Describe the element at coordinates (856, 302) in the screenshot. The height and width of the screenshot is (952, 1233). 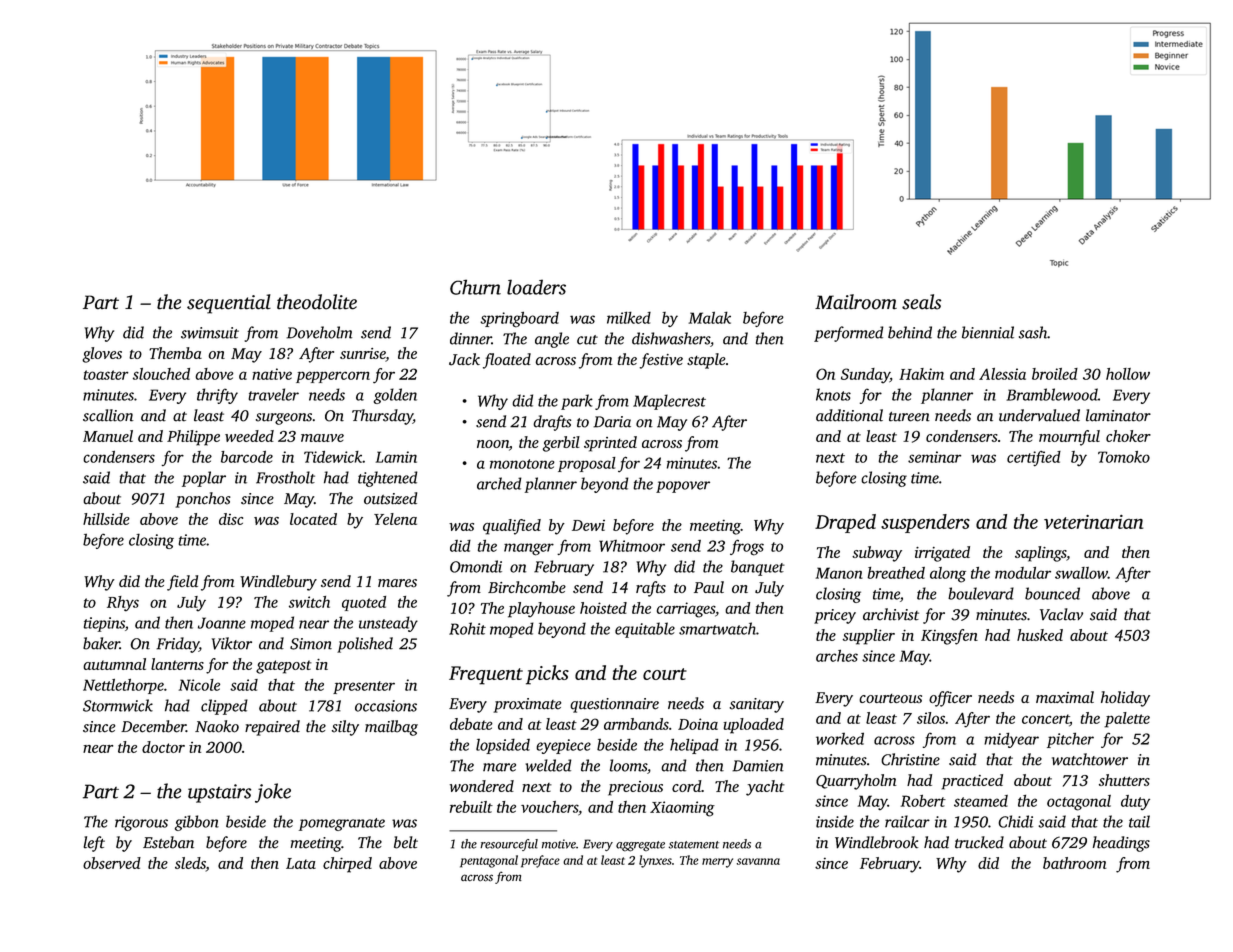
I see `Mailroom` at that location.
